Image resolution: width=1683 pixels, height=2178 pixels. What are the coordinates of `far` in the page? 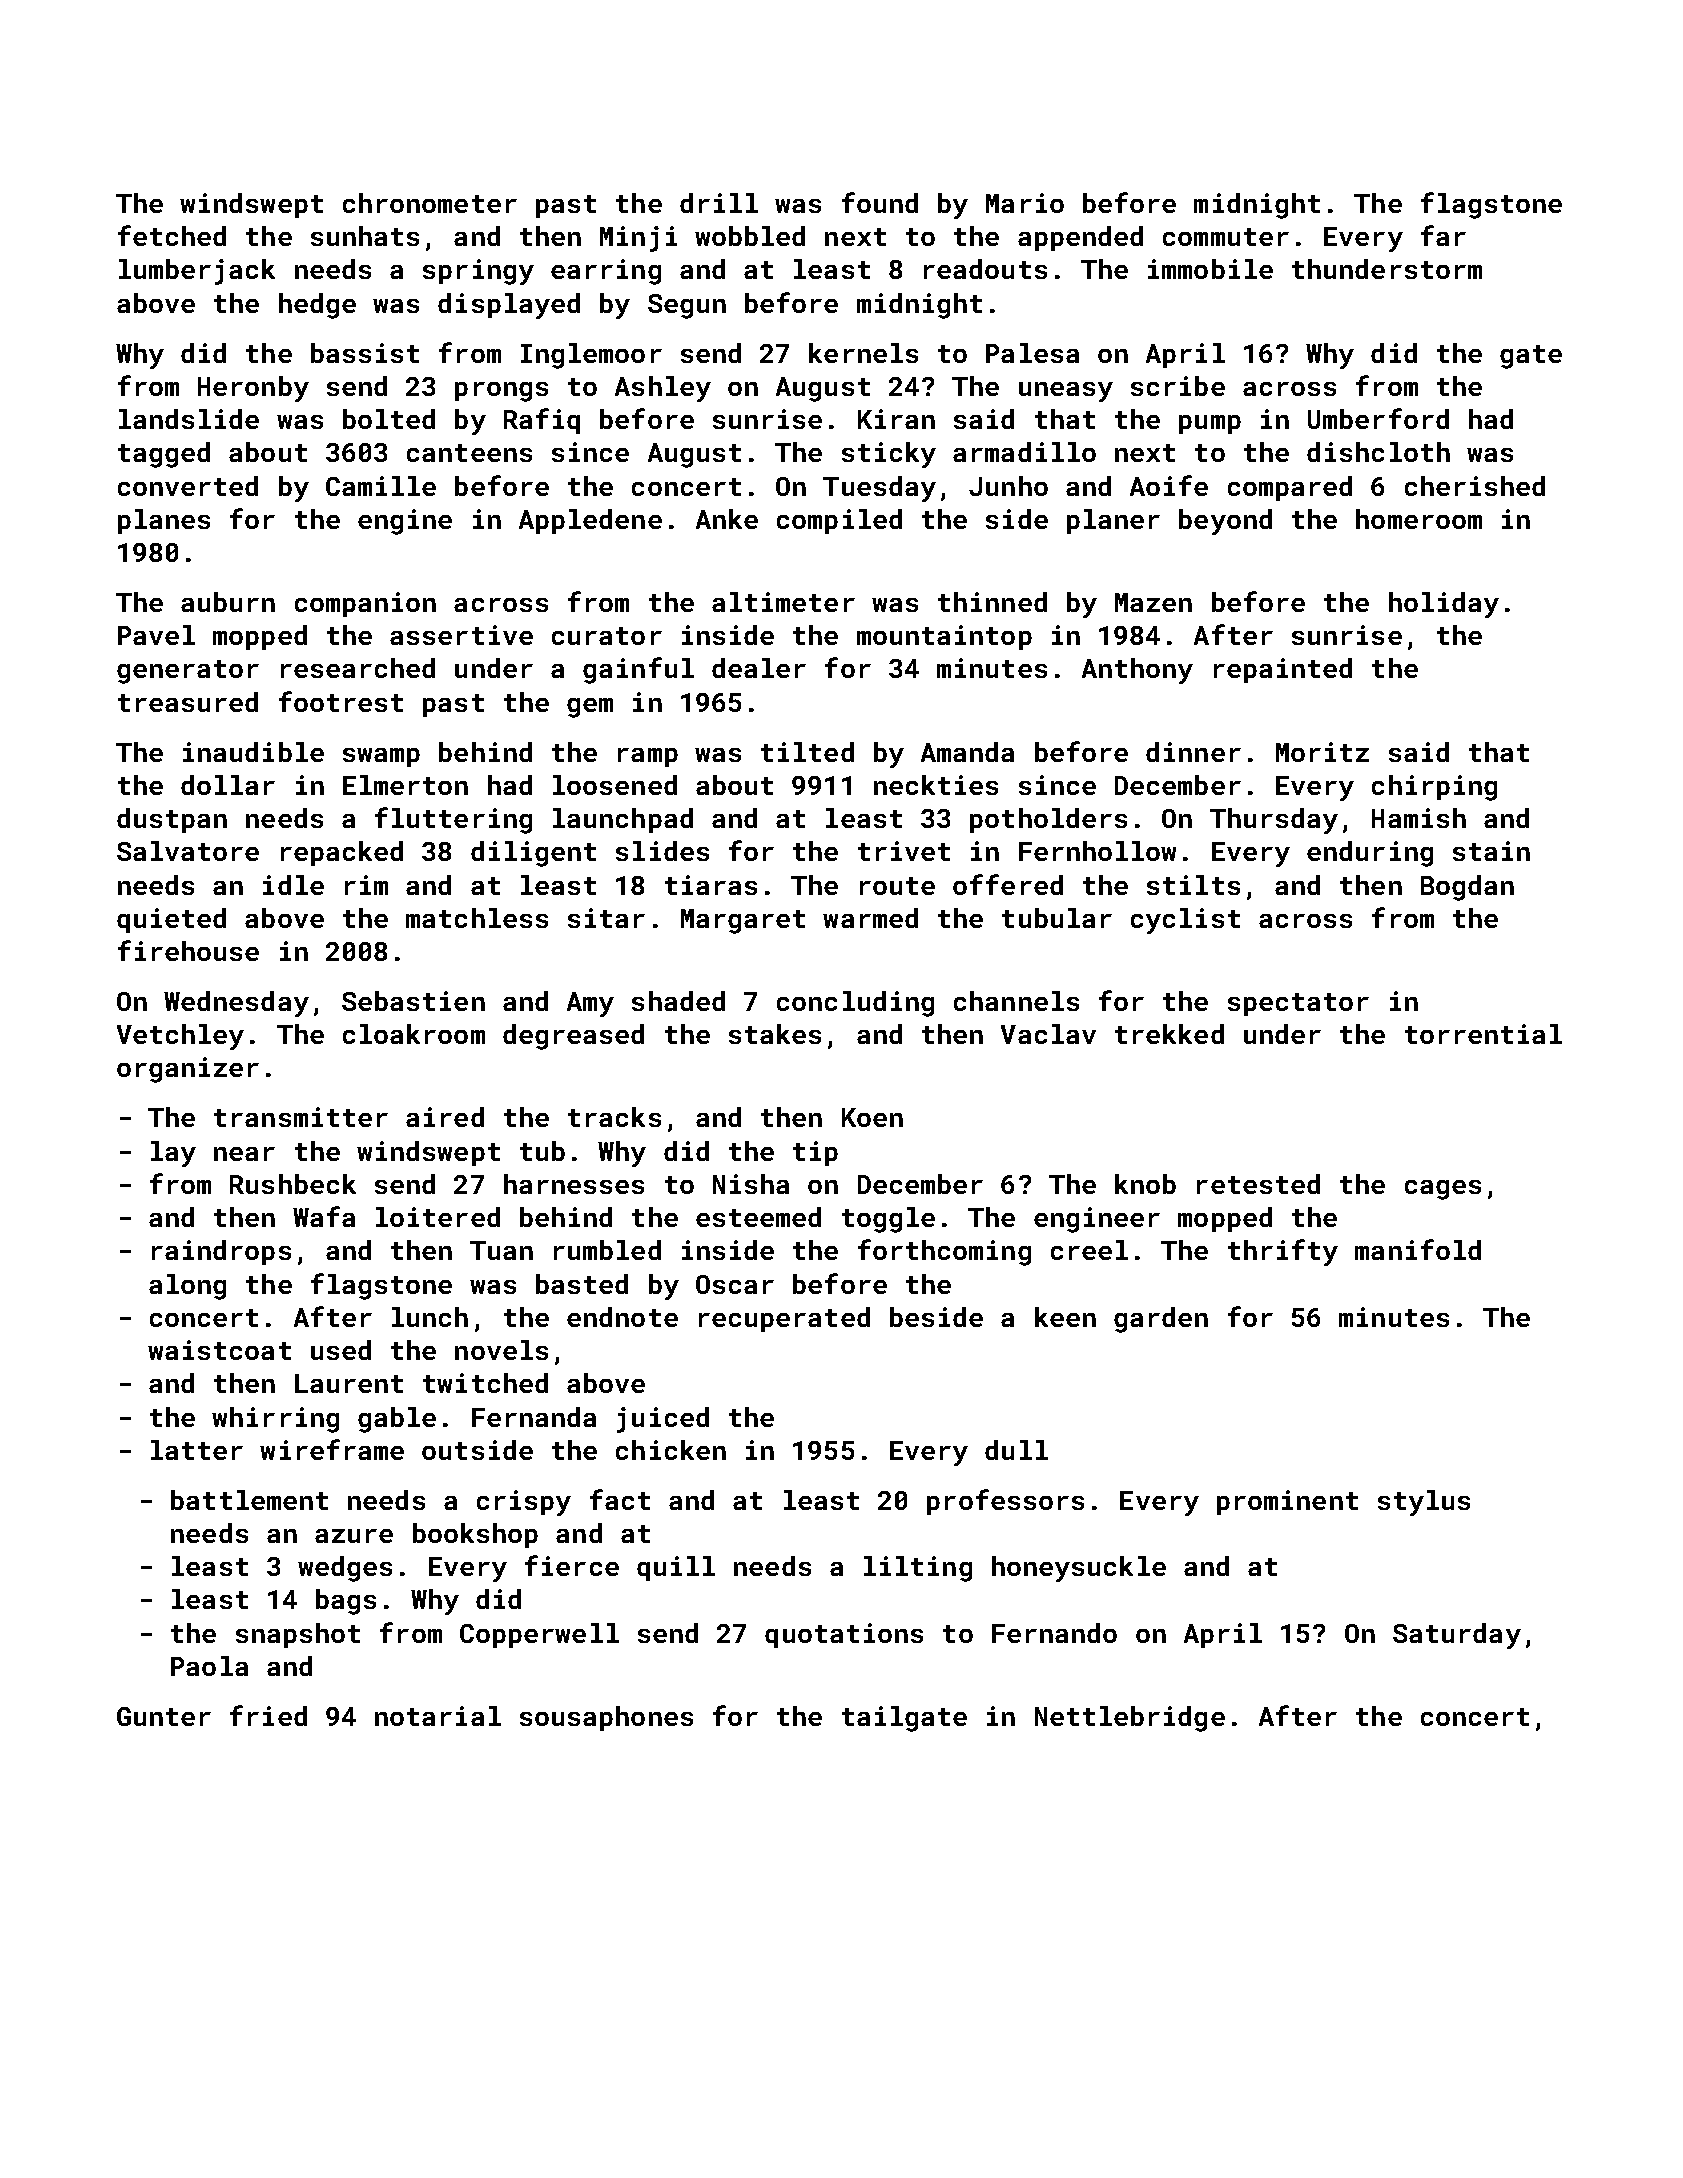 It's located at (1443, 235).
